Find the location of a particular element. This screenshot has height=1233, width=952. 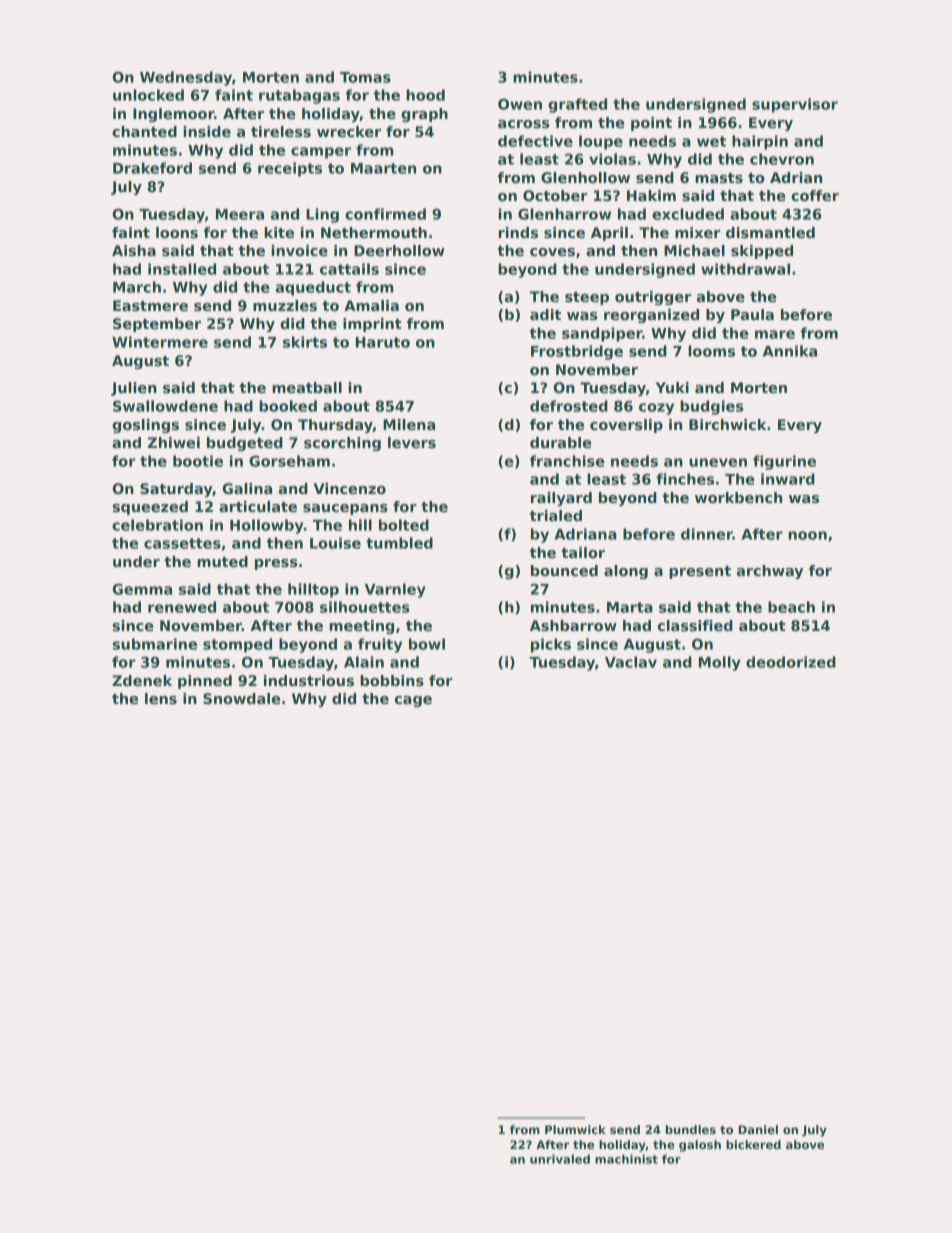

unrivaled is located at coordinates (560, 1159).
